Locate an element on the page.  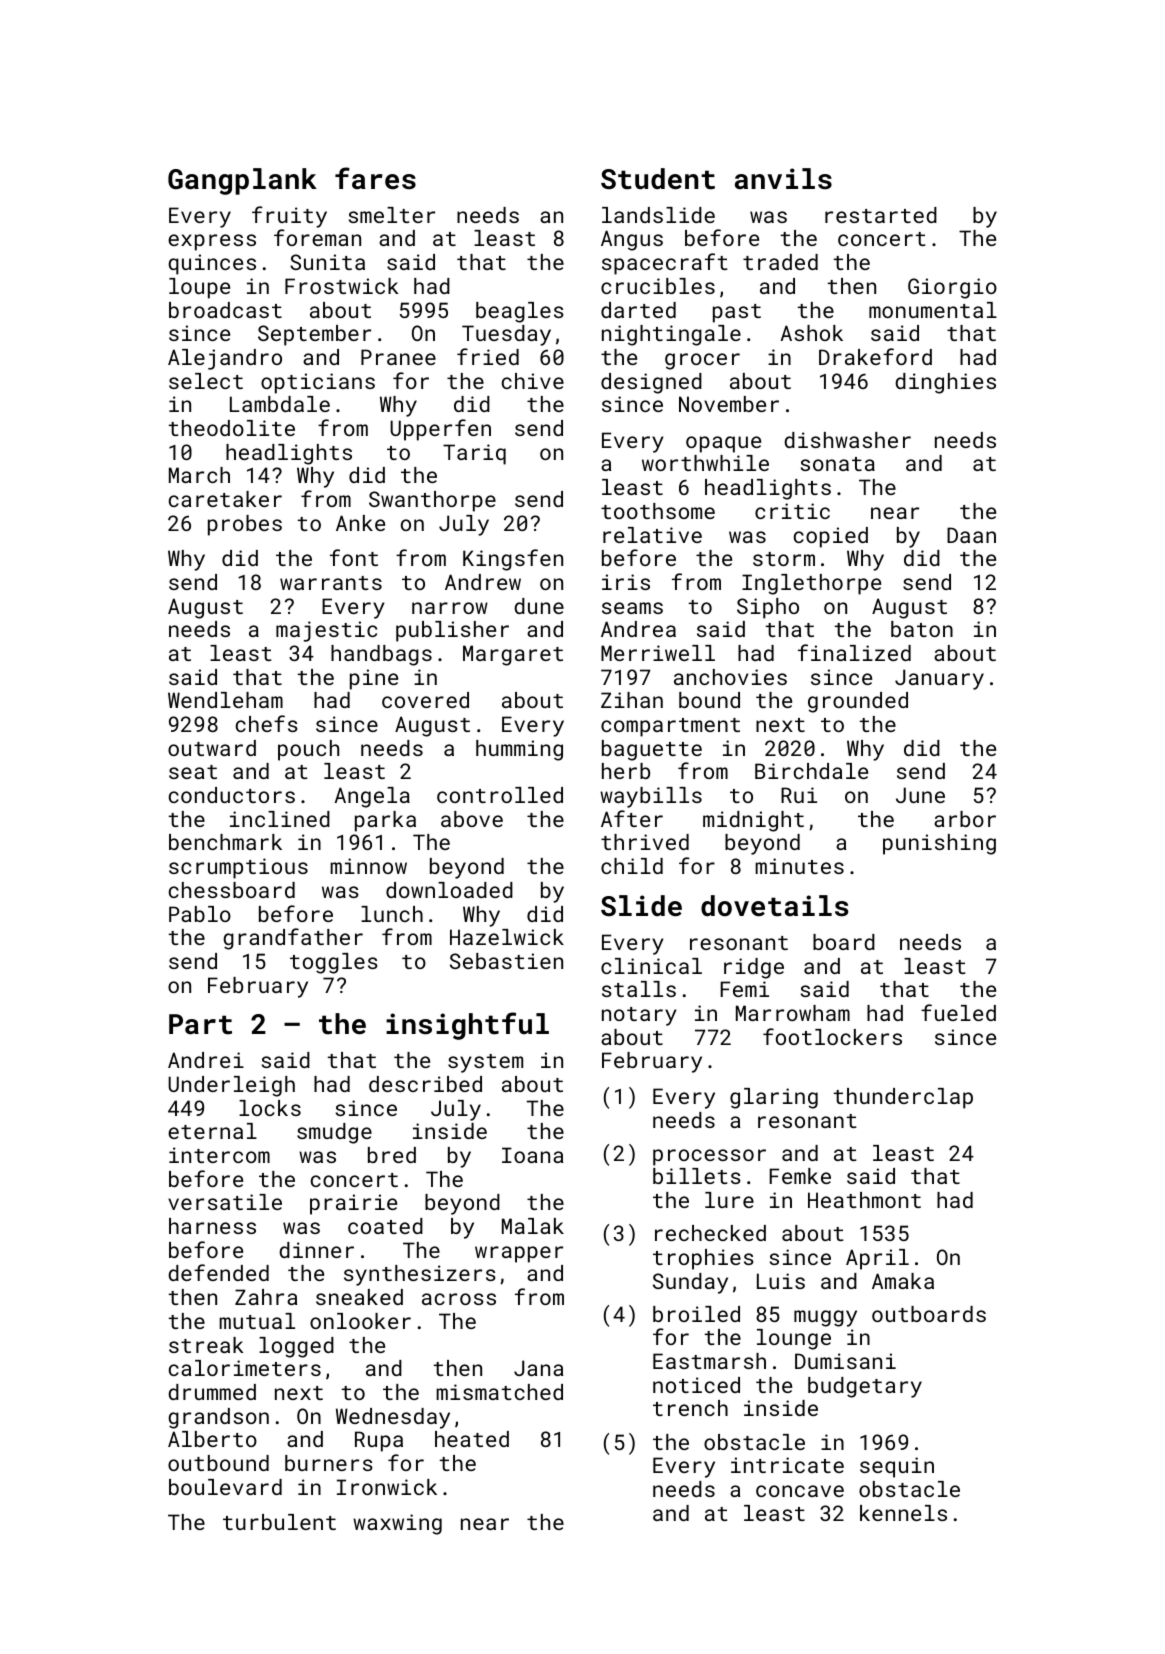
majestic is located at coordinates (326, 631).
